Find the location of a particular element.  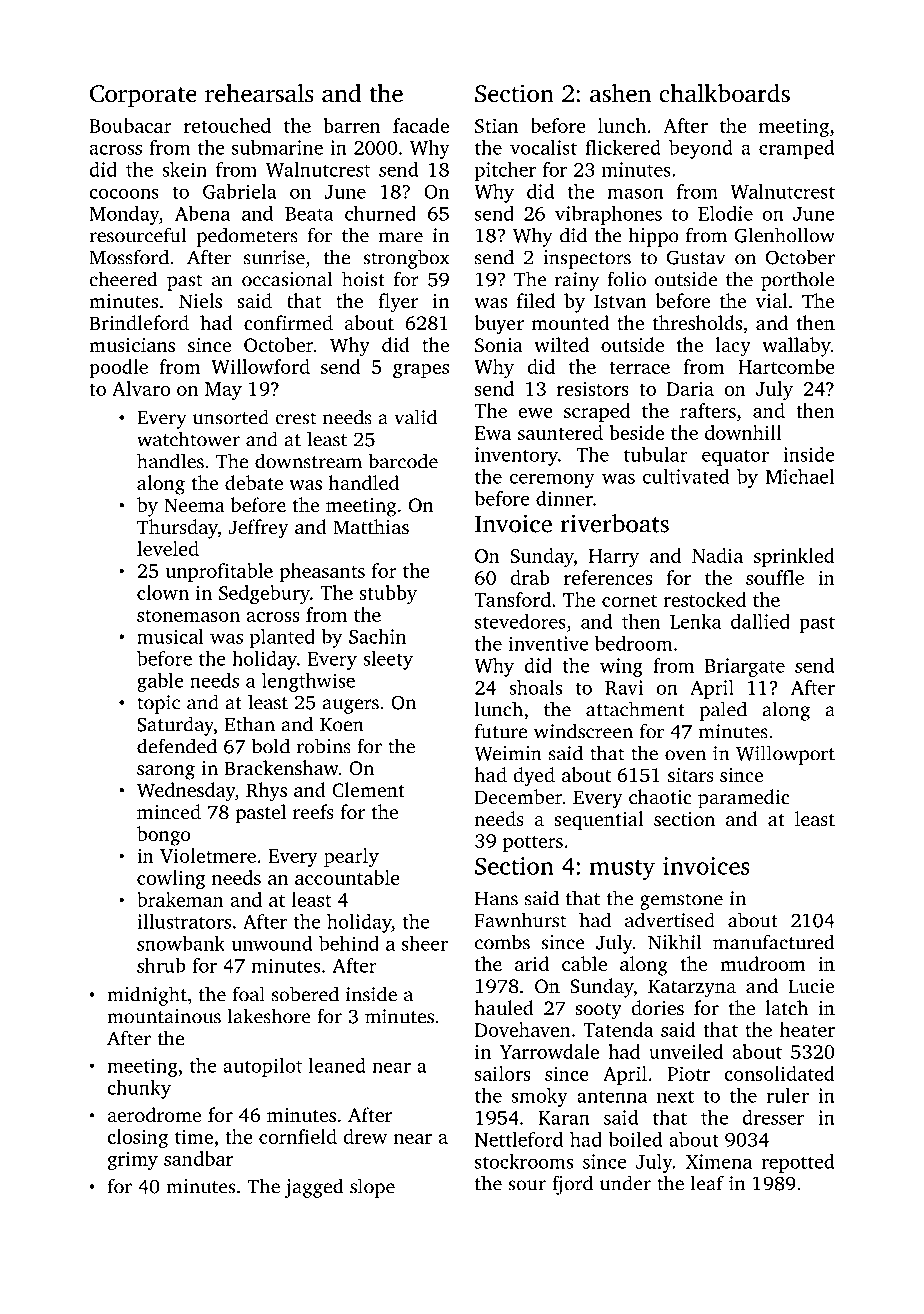

behind is located at coordinates (349, 943).
